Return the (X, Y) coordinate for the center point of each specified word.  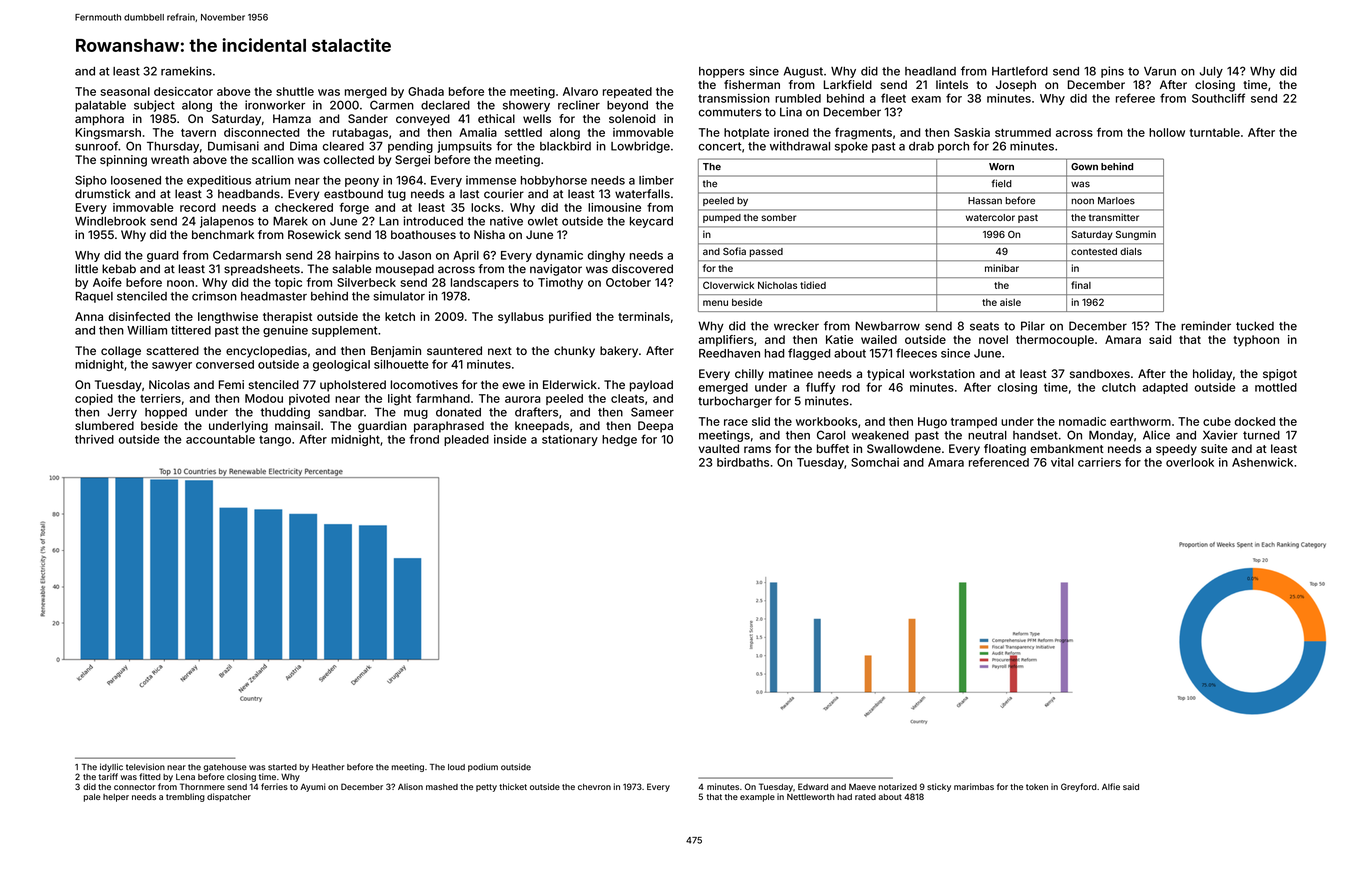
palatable (100, 106)
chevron (594, 787)
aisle (1010, 302)
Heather (328, 767)
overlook (1190, 462)
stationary (570, 440)
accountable (220, 439)
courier (504, 194)
